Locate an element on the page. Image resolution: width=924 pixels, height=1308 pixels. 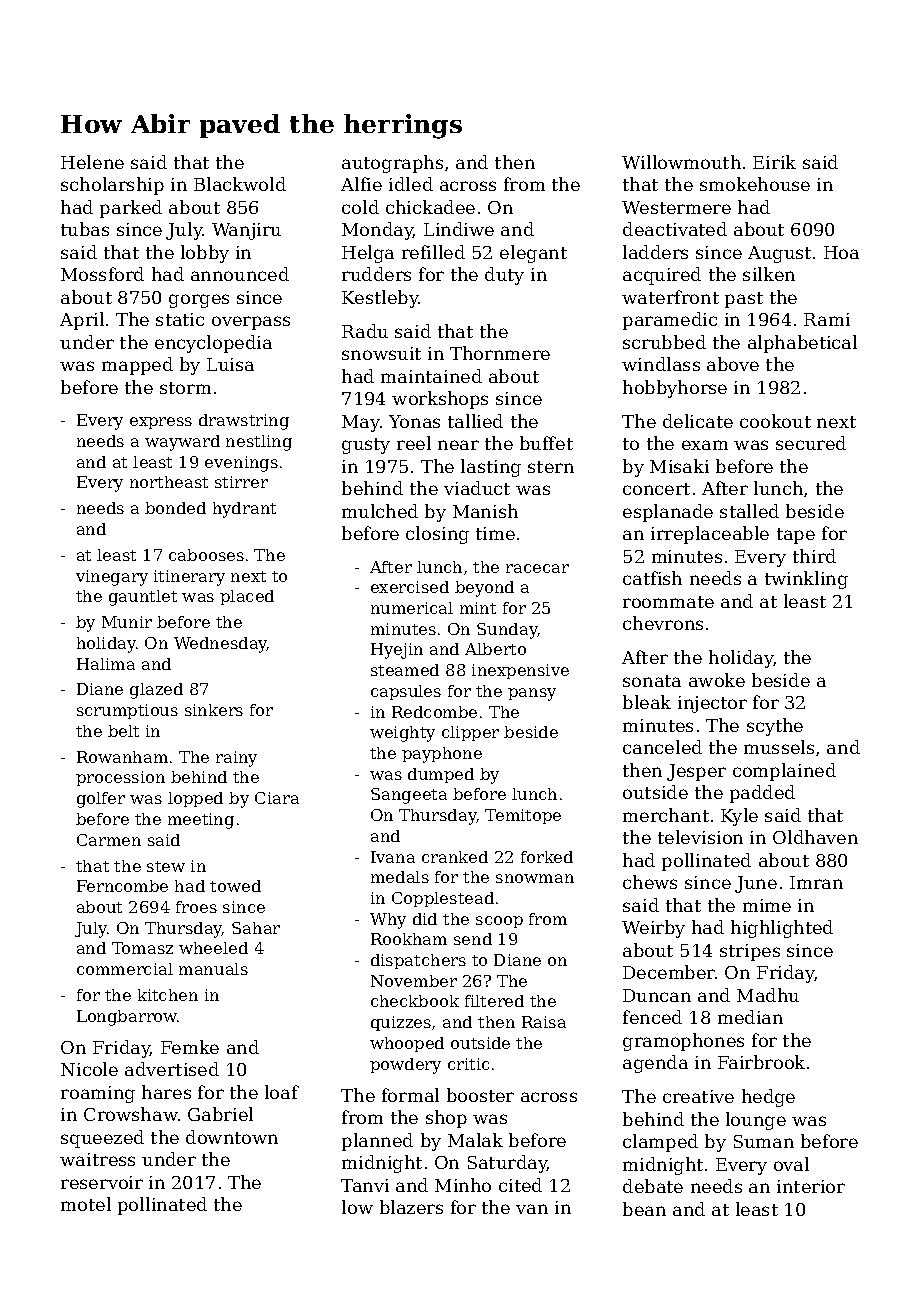
Tomasz is located at coordinates (142, 948).
